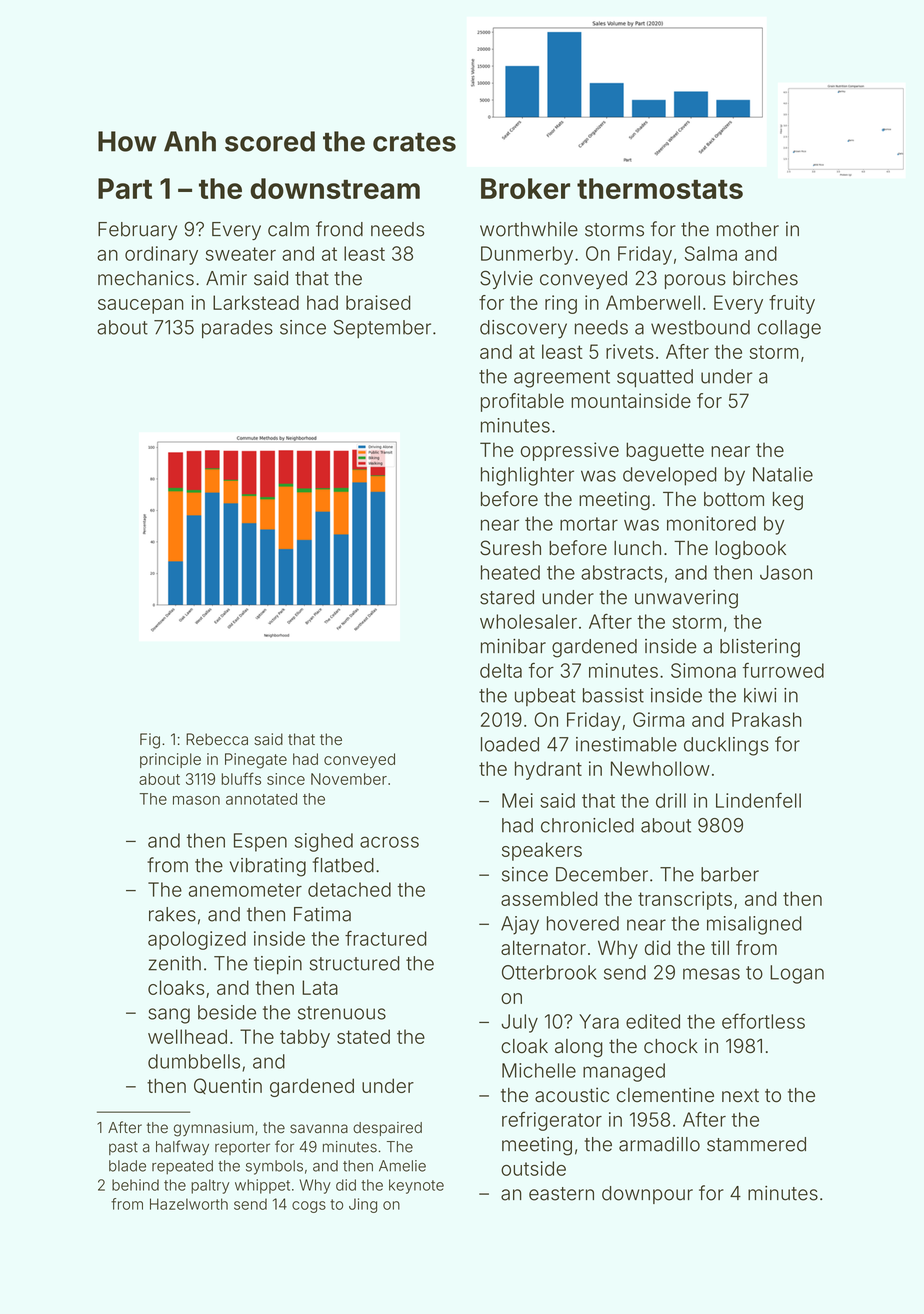 The width and height of the screenshot is (924, 1314). I want to click on tiepin, so click(278, 965).
